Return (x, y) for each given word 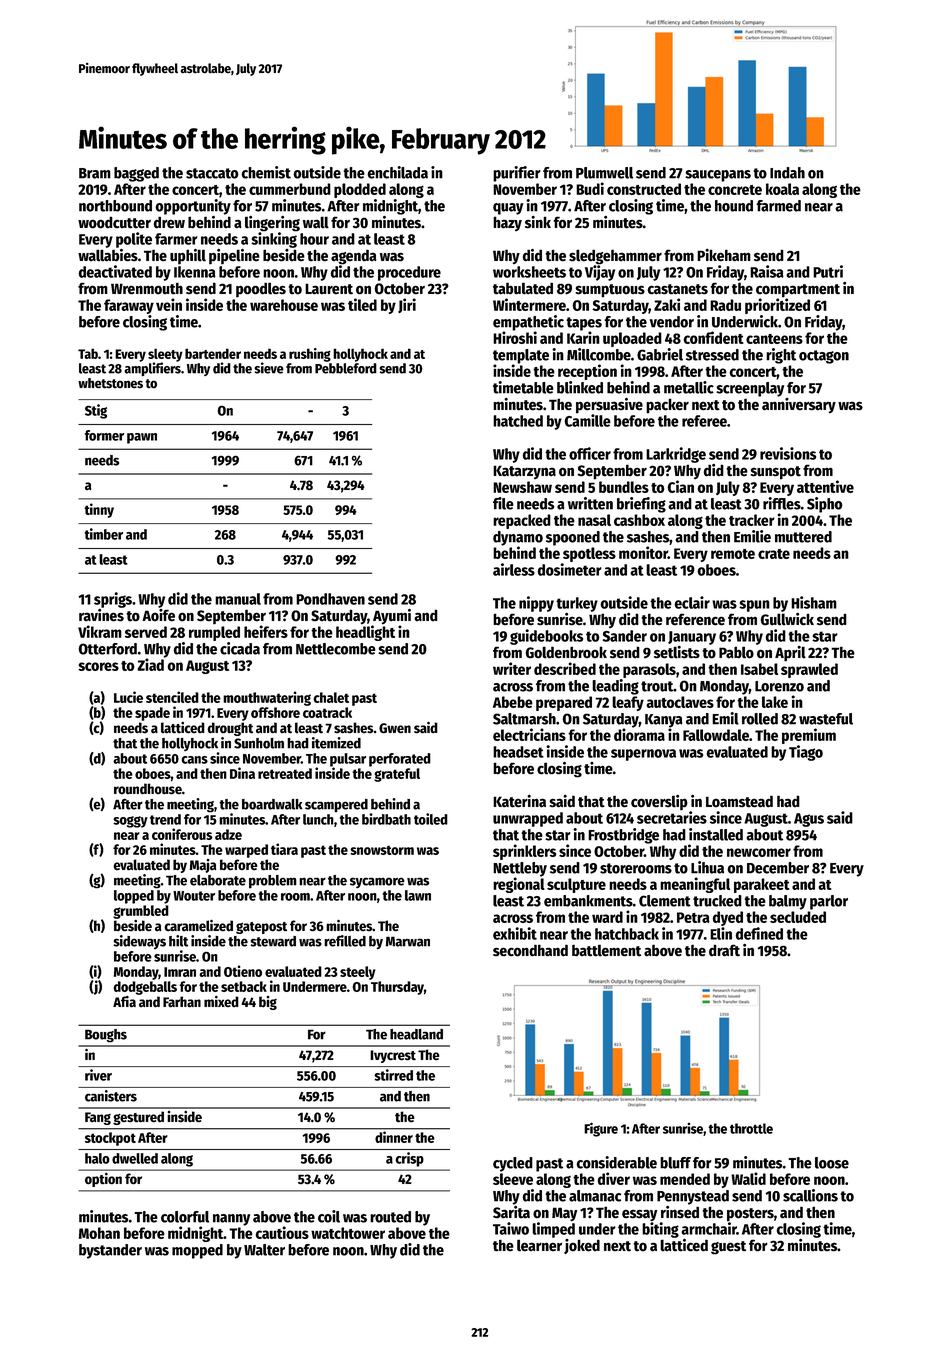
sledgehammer (615, 256)
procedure (409, 273)
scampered (336, 806)
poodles (261, 290)
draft (724, 950)
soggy (130, 822)
